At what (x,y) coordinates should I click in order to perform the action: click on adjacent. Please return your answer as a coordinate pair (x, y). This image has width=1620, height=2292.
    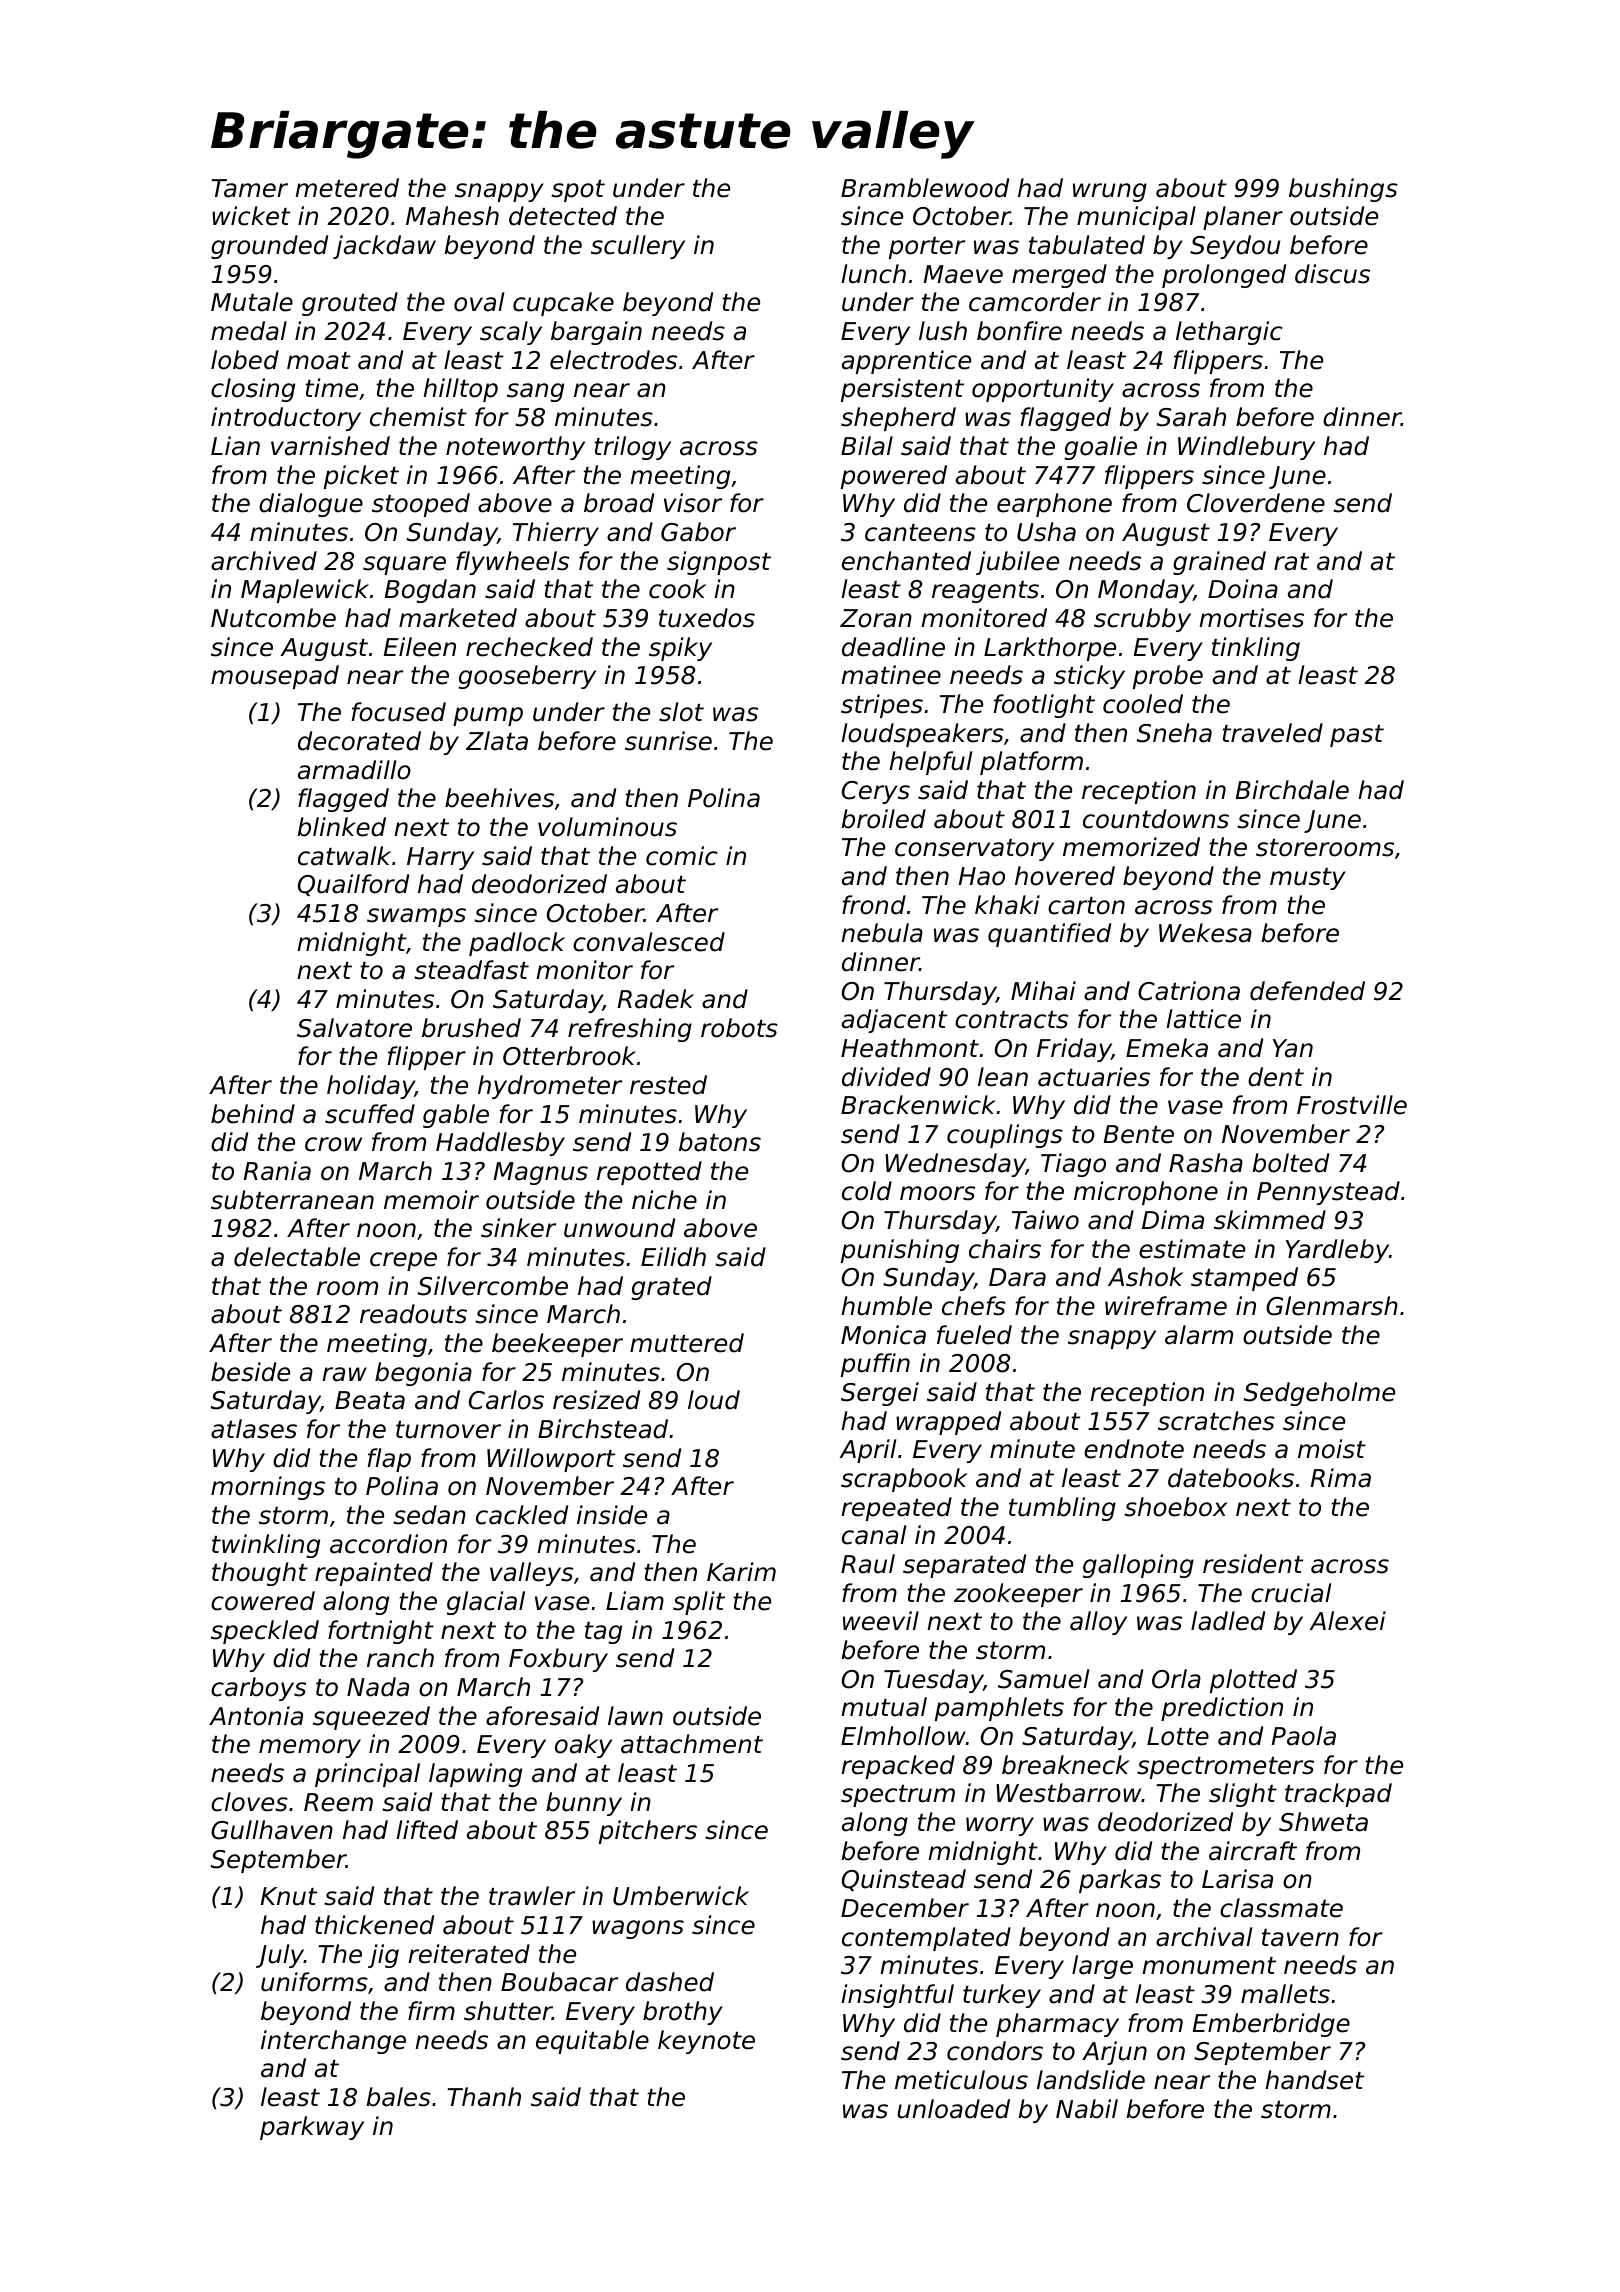
    Looking at the image, I should click on (894, 1021).
